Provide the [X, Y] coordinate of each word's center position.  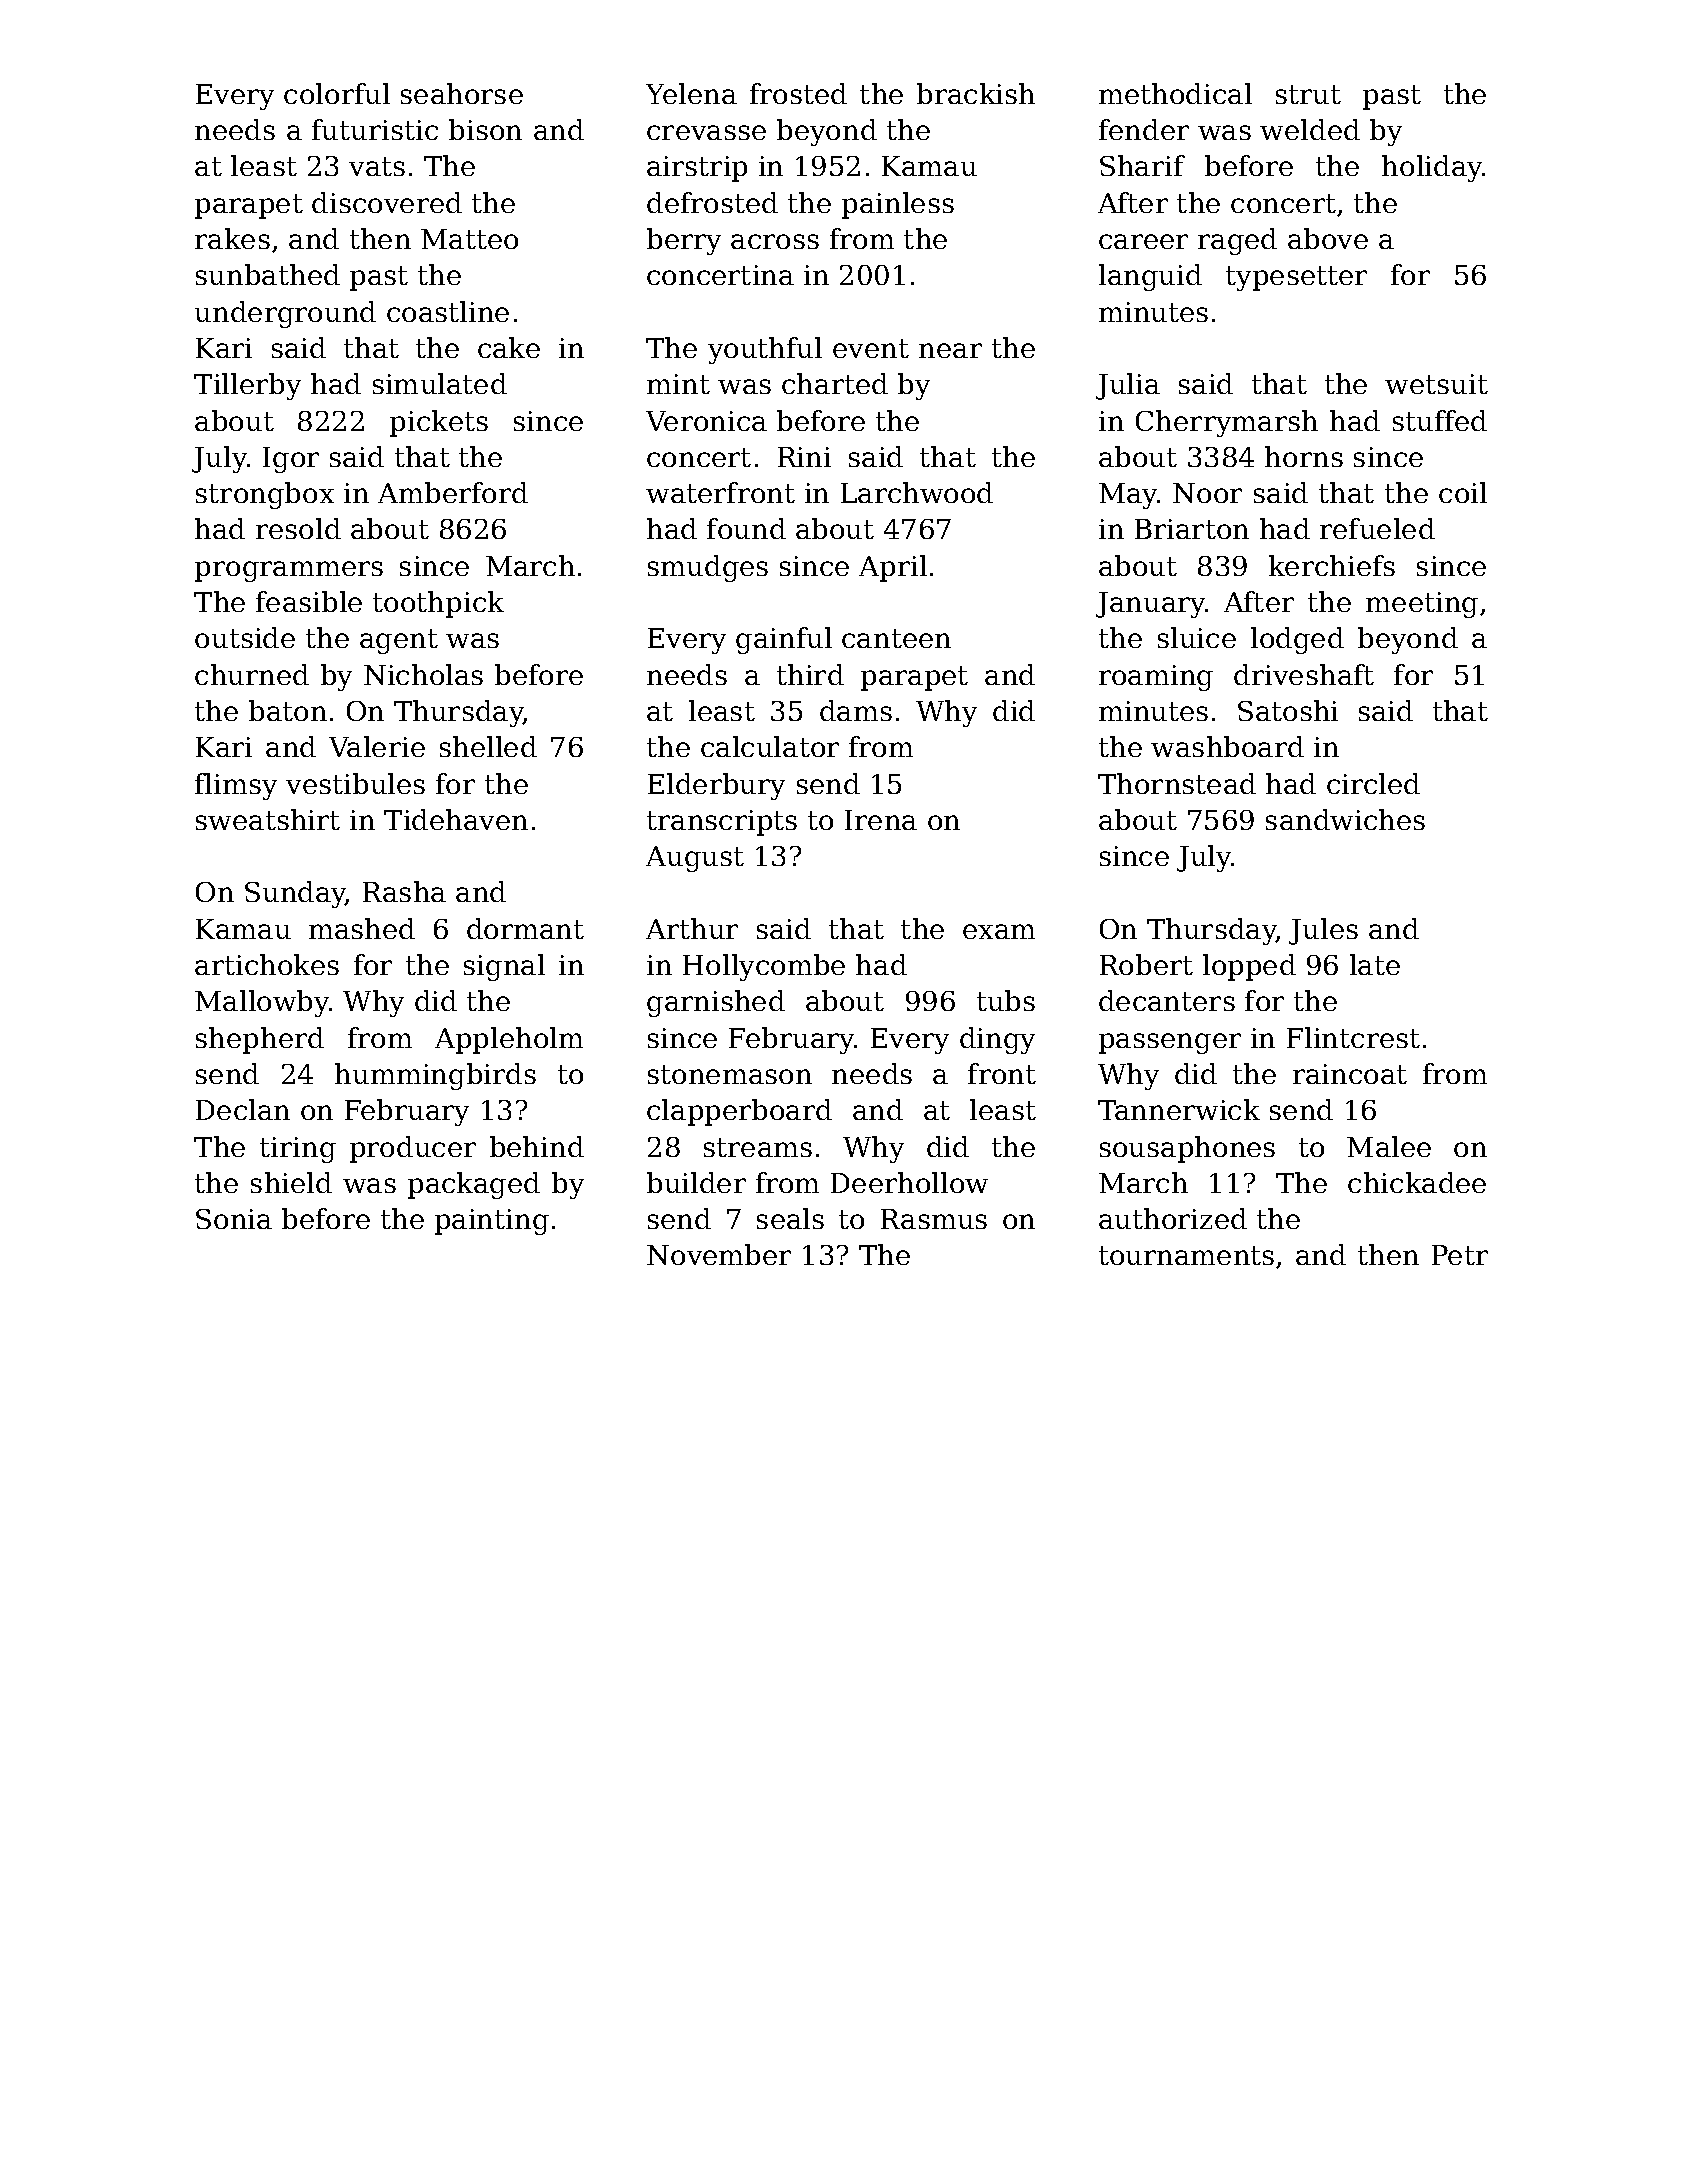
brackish [976, 93]
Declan [243, 1109]
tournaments [1186, 1255]
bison [485, 129]
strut [1308, 94]
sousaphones [1187, 1149]
